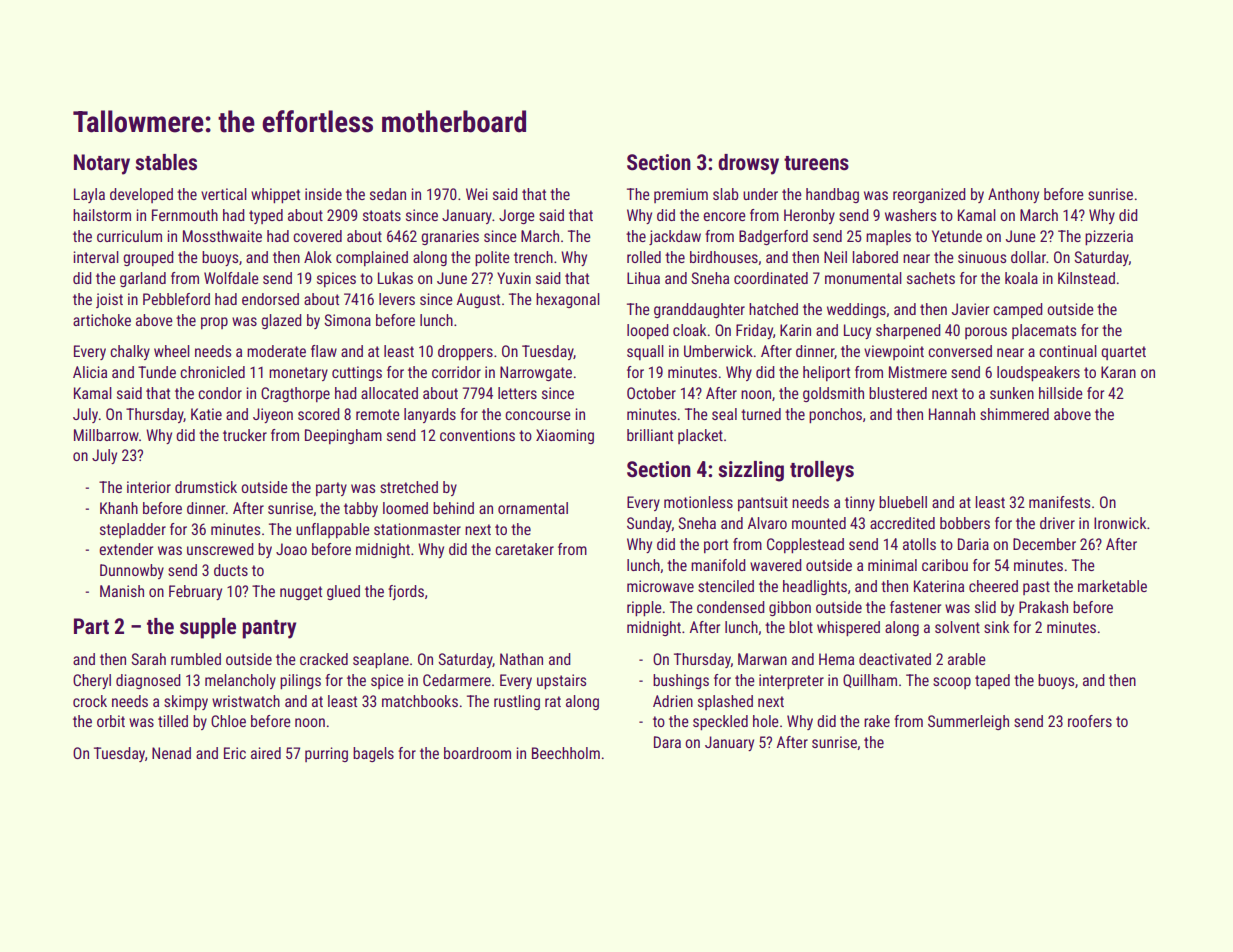 The image size is (1233, 952). What do you see at coordinates (875, 257) in the image?
I see `labored` at bounding box center [875, 257].
